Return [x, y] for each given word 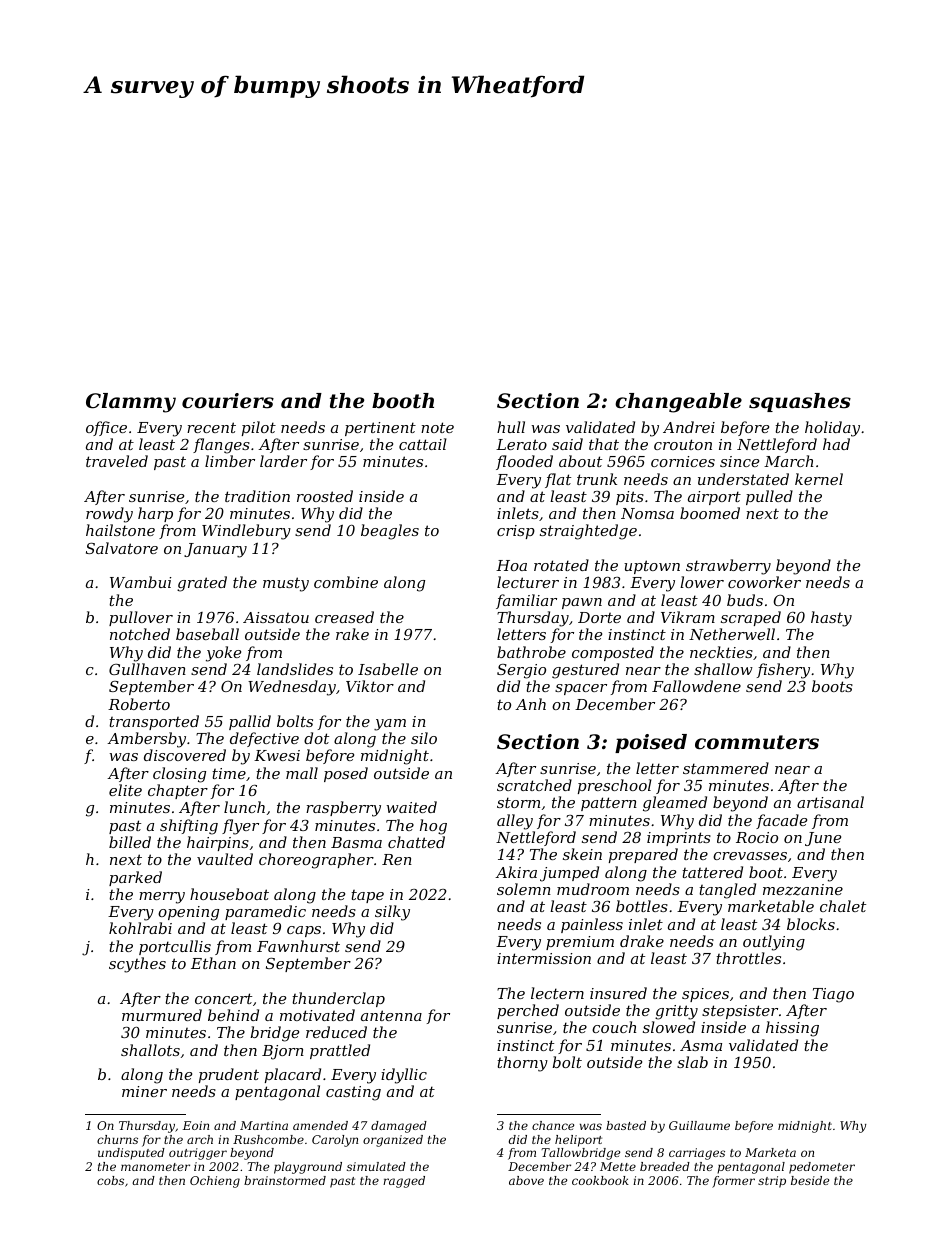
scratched [534, 785]
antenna [391, 1015]
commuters [757, 742]
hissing [792, 1029]
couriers [228, 401]
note [437, 427]
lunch [244, 807]
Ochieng [215, 1182]
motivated [317, 1015]
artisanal [830, 802]
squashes [800, 402]
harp [155, 514]
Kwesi [277, 755]
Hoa [511, 565]
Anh [530, 704]
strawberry [728, 567]
